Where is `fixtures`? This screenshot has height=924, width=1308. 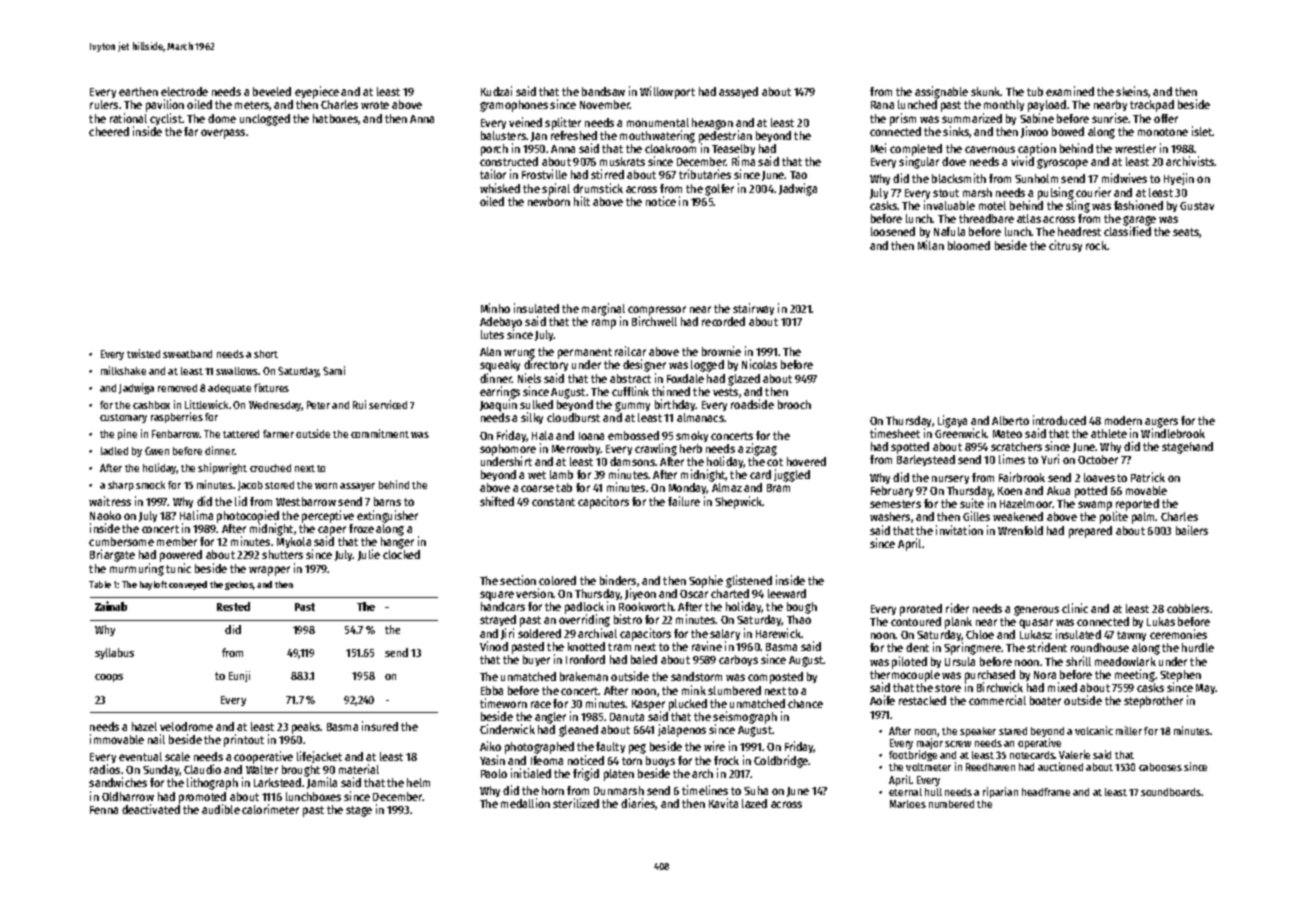
fixtures is located at coordinates (271, 387).
